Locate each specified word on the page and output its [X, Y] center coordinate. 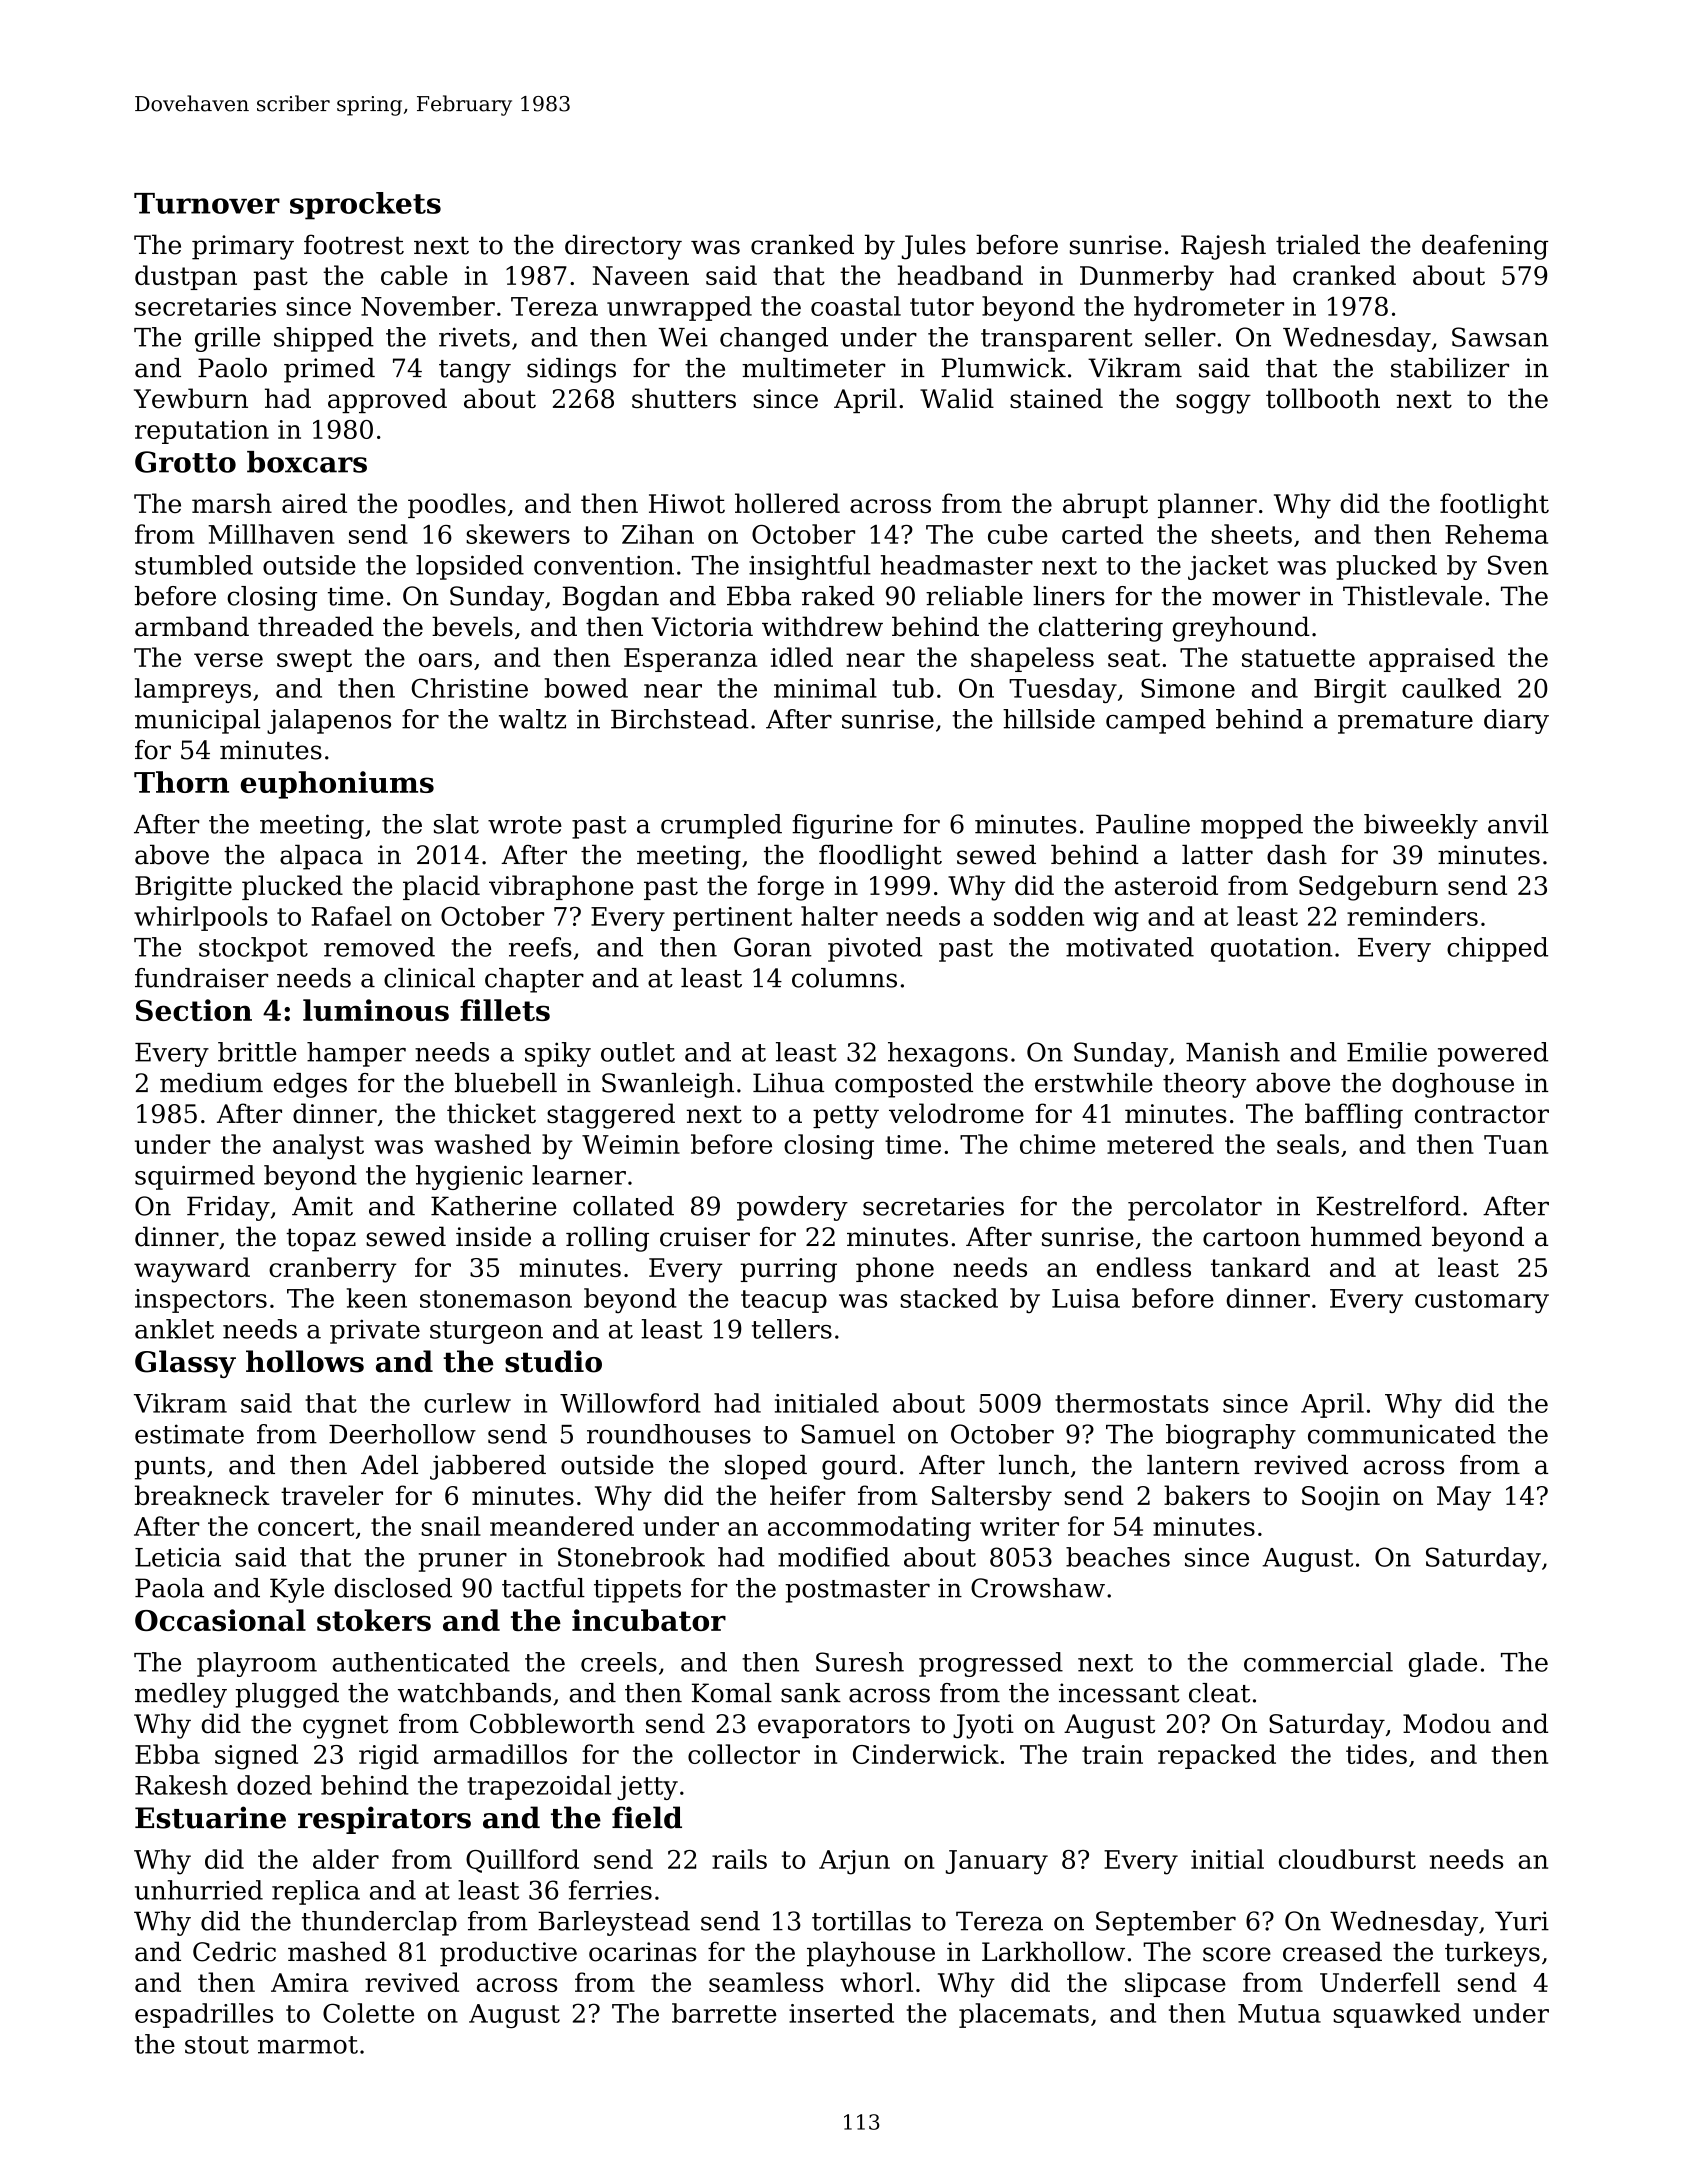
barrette [724, 2013]
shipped [324, 339]
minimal [825, 688]
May [1464, 1498]
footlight [1494, 506]
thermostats [1132, 1403]
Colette [368, 2013]
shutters [684, 398]
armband [192, 626]
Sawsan [1500, 337]
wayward [192, 1270]
